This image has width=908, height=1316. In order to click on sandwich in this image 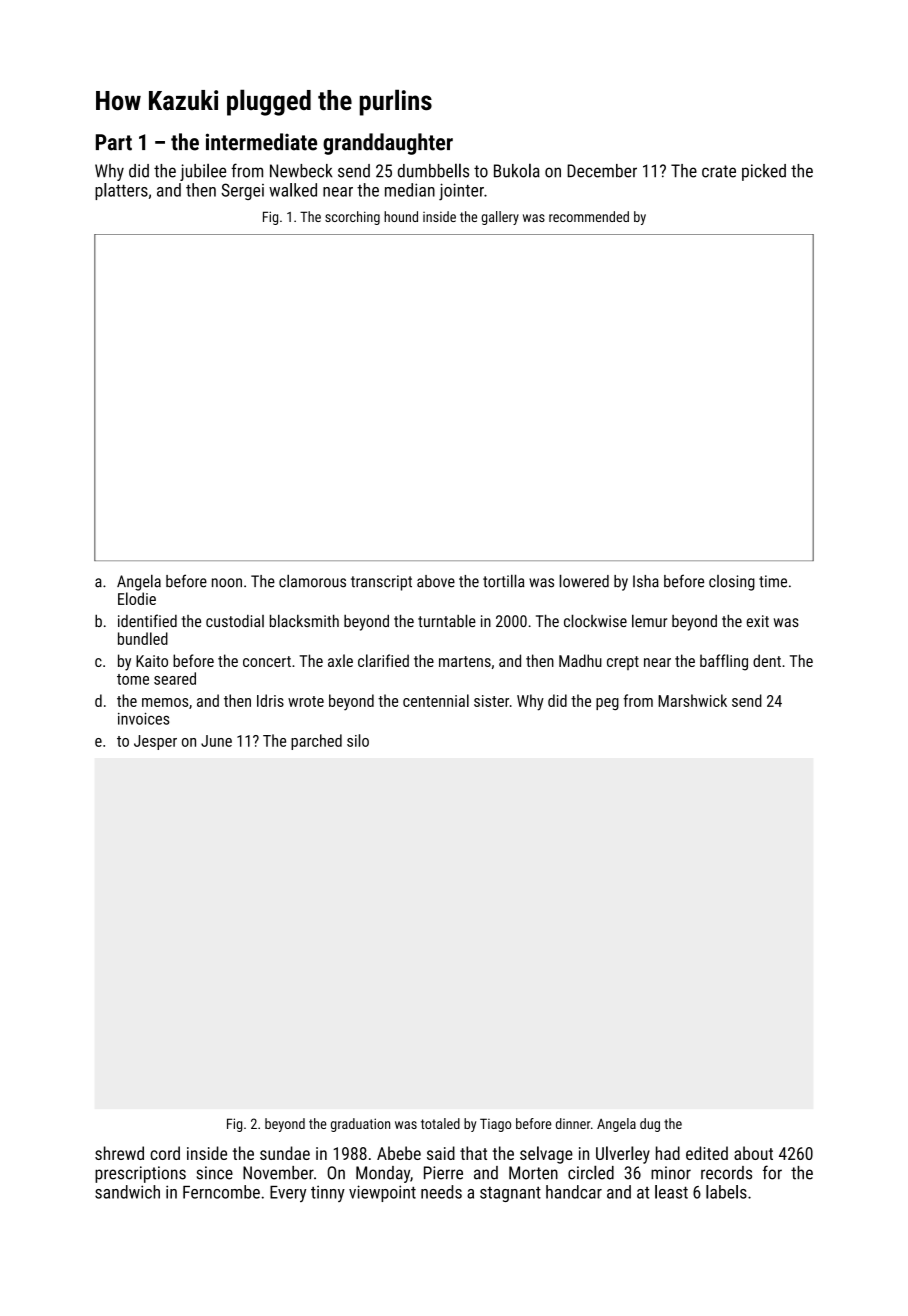, I will do `click(127, 1192)`.
